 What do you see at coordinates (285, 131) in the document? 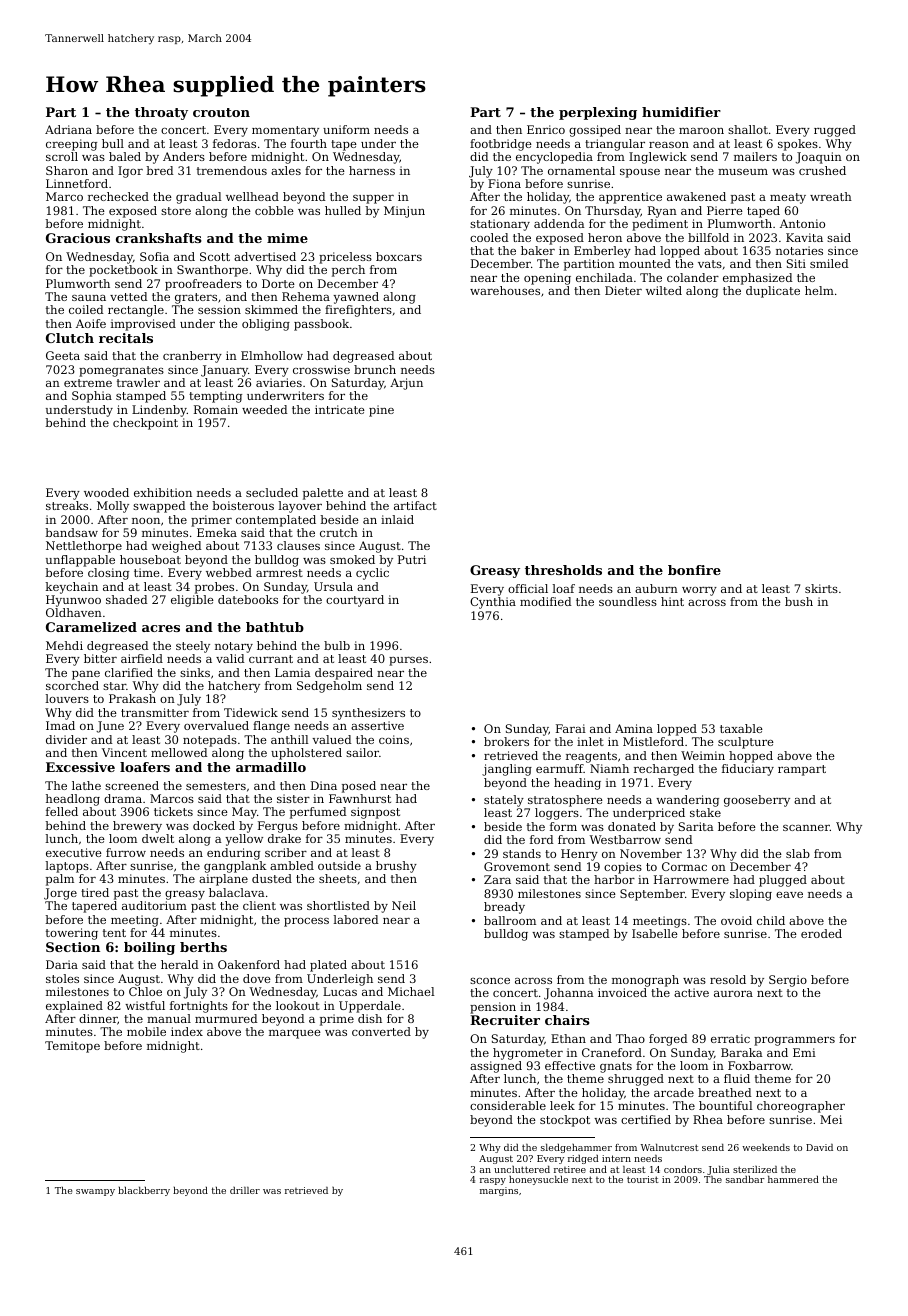
I see `momentary` at bounding box center [285, 131].
